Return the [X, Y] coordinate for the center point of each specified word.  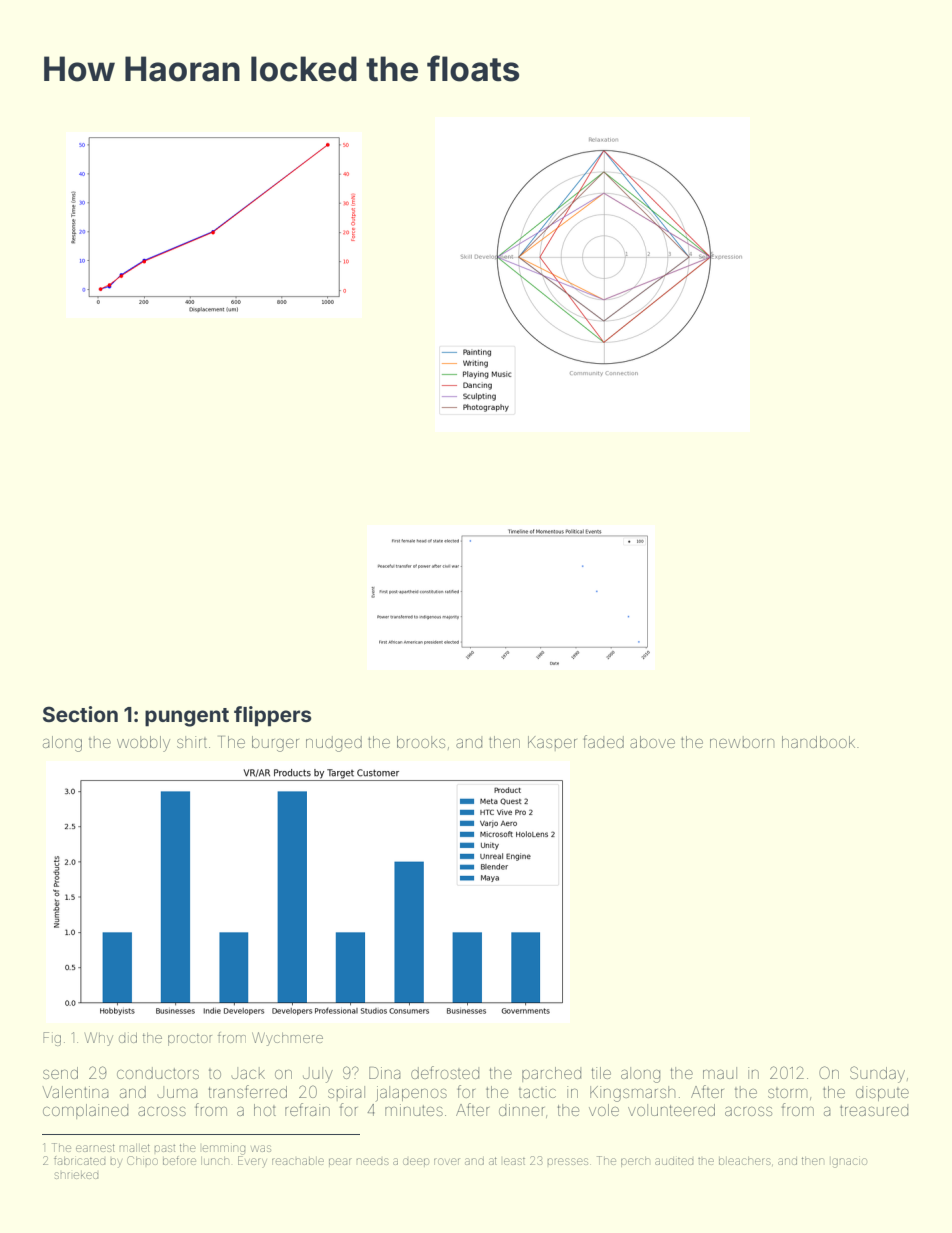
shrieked [76, 1175]
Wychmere [287, 1039]
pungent [187, 717]
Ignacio [849, 1163]
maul [720, 1073]
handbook [818, 742]
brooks [421, 742]
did [128, 1037]
